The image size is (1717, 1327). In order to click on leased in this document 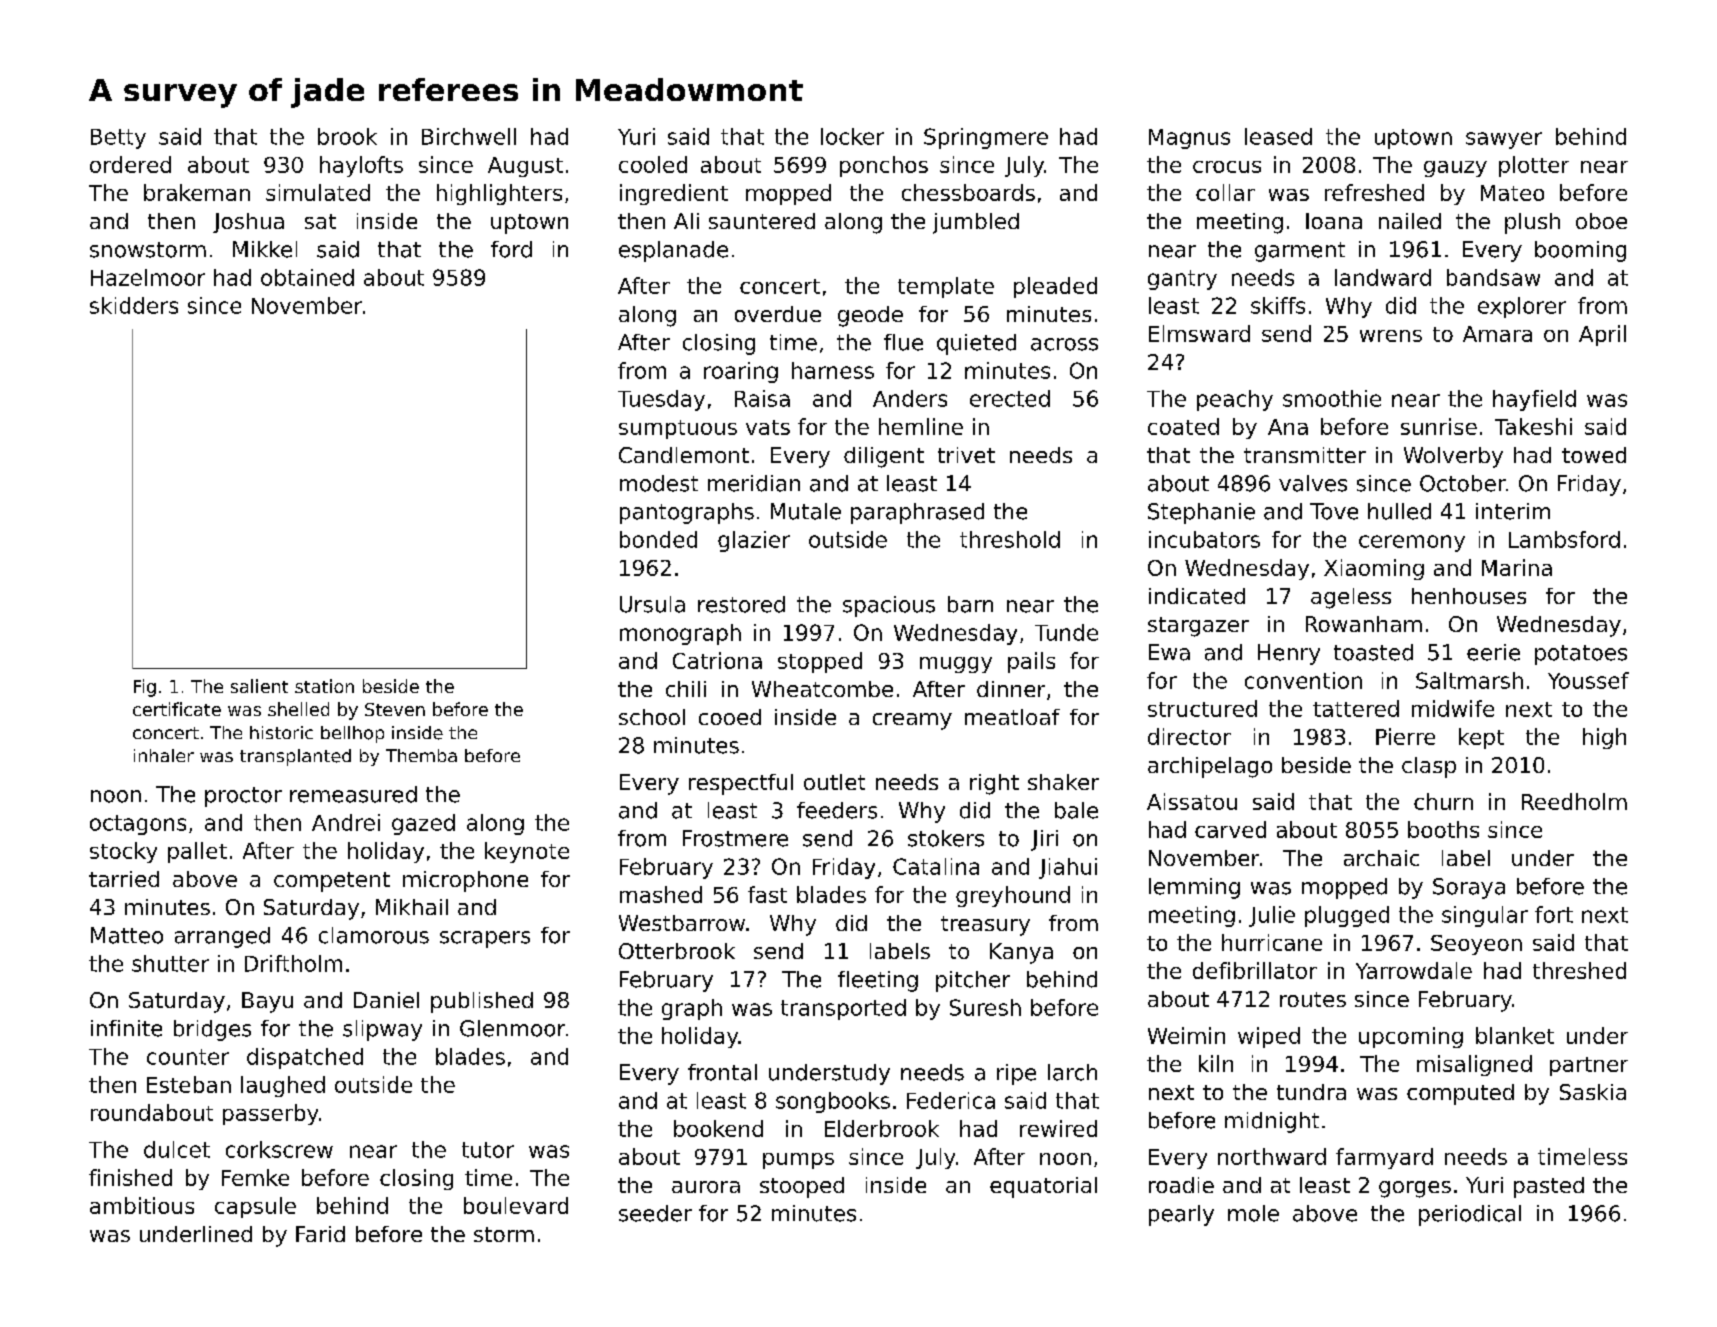, I will do `click(1278, 136)`.
